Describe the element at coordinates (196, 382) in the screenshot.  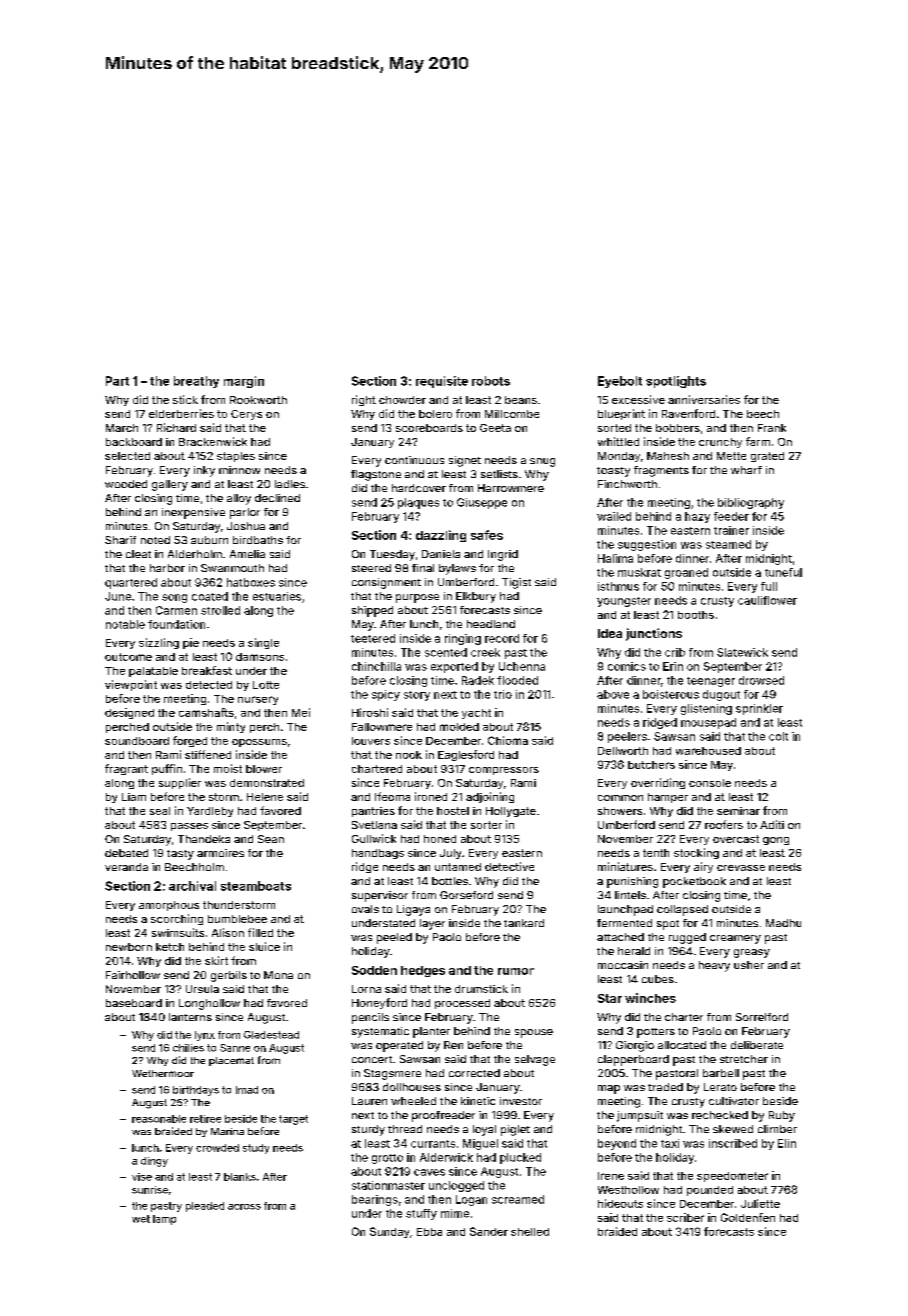
I see `breathy` at that location.
